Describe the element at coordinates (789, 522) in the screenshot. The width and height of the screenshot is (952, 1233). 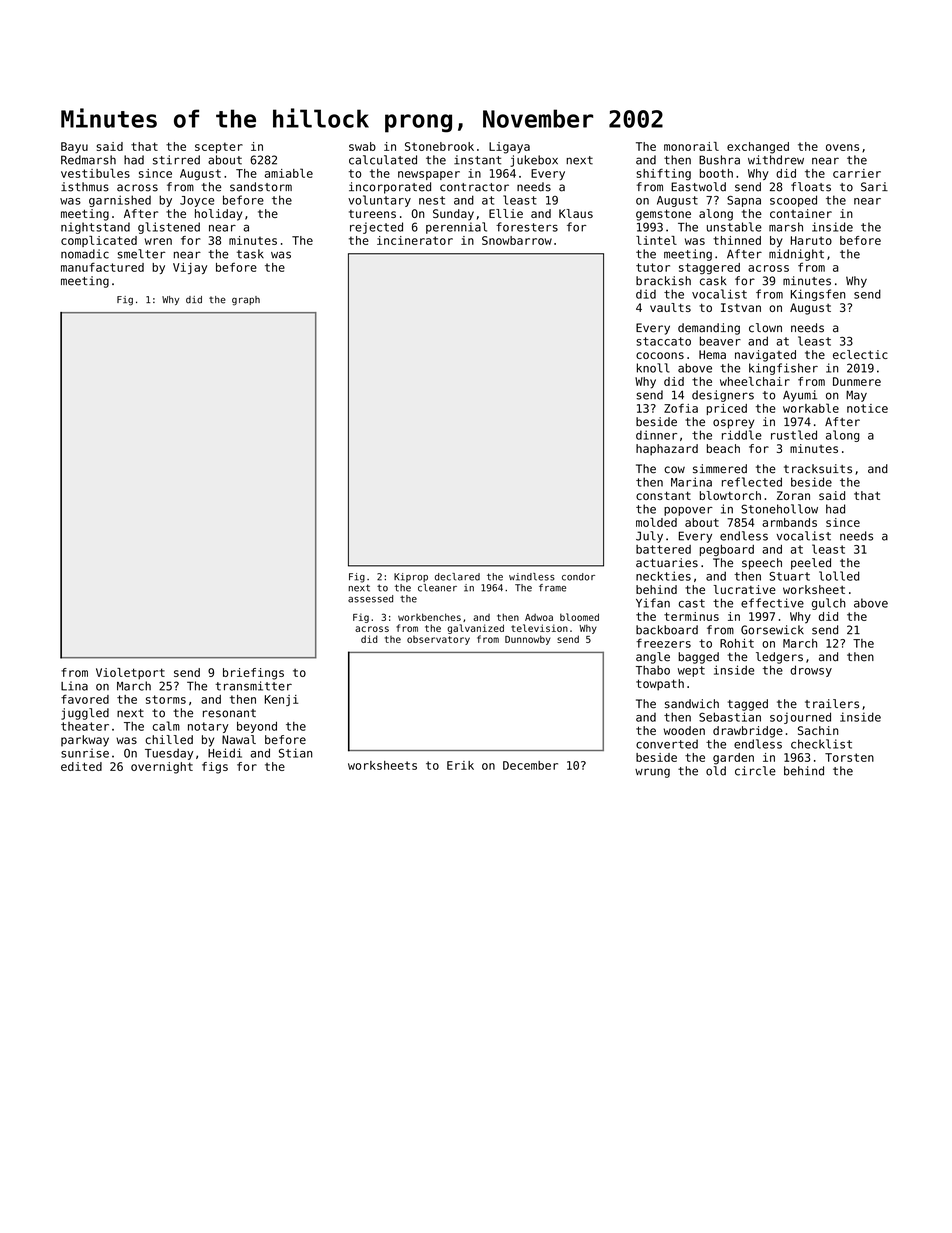
I see `armbands` at that location.
